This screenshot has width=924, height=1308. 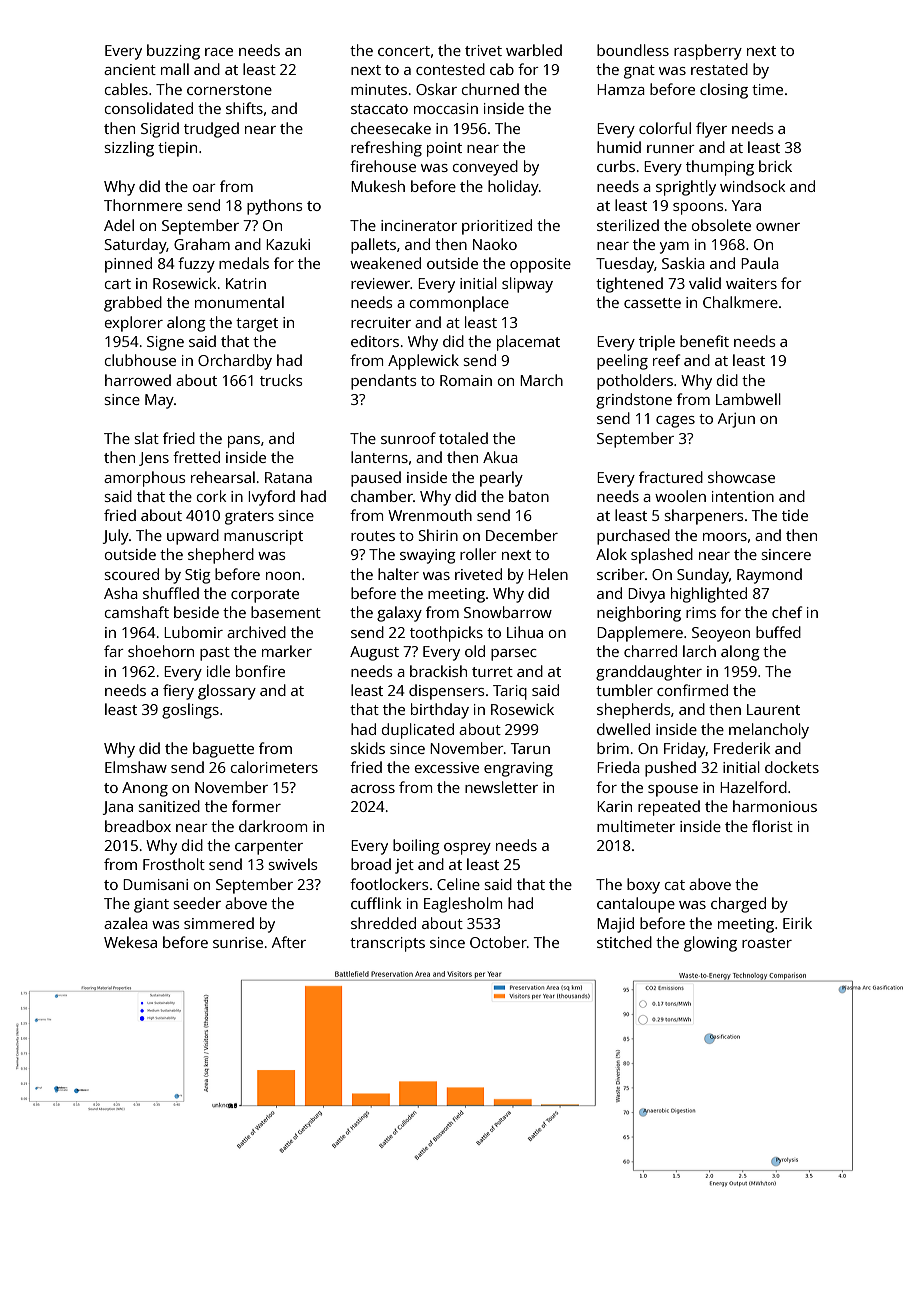 What do you see at coordinates (671, 477) in the screenshot?
I see `fractured` at bounding box center [671, 477].
